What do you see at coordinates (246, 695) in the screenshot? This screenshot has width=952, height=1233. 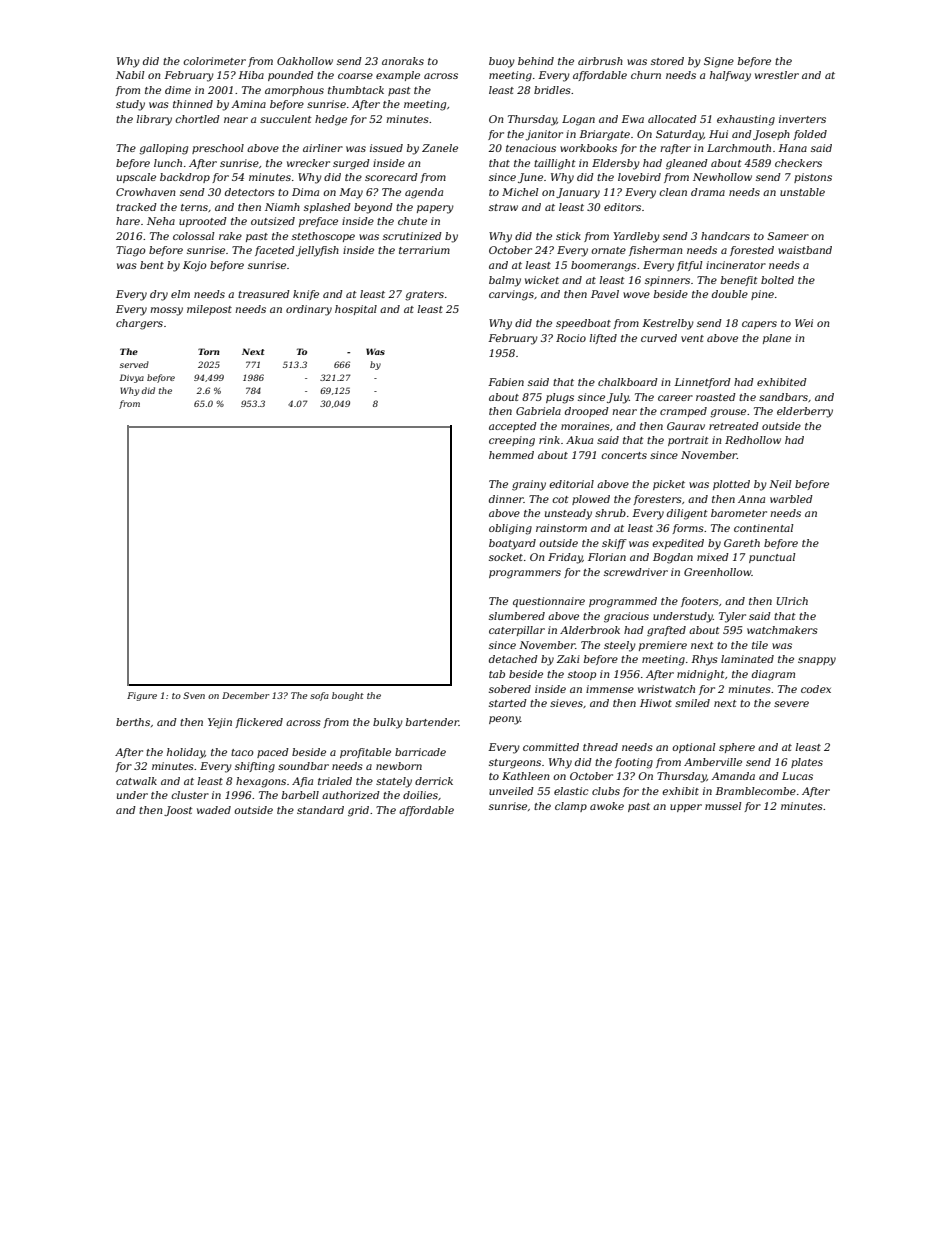 I see `December` at bounding box center [246, 695].
